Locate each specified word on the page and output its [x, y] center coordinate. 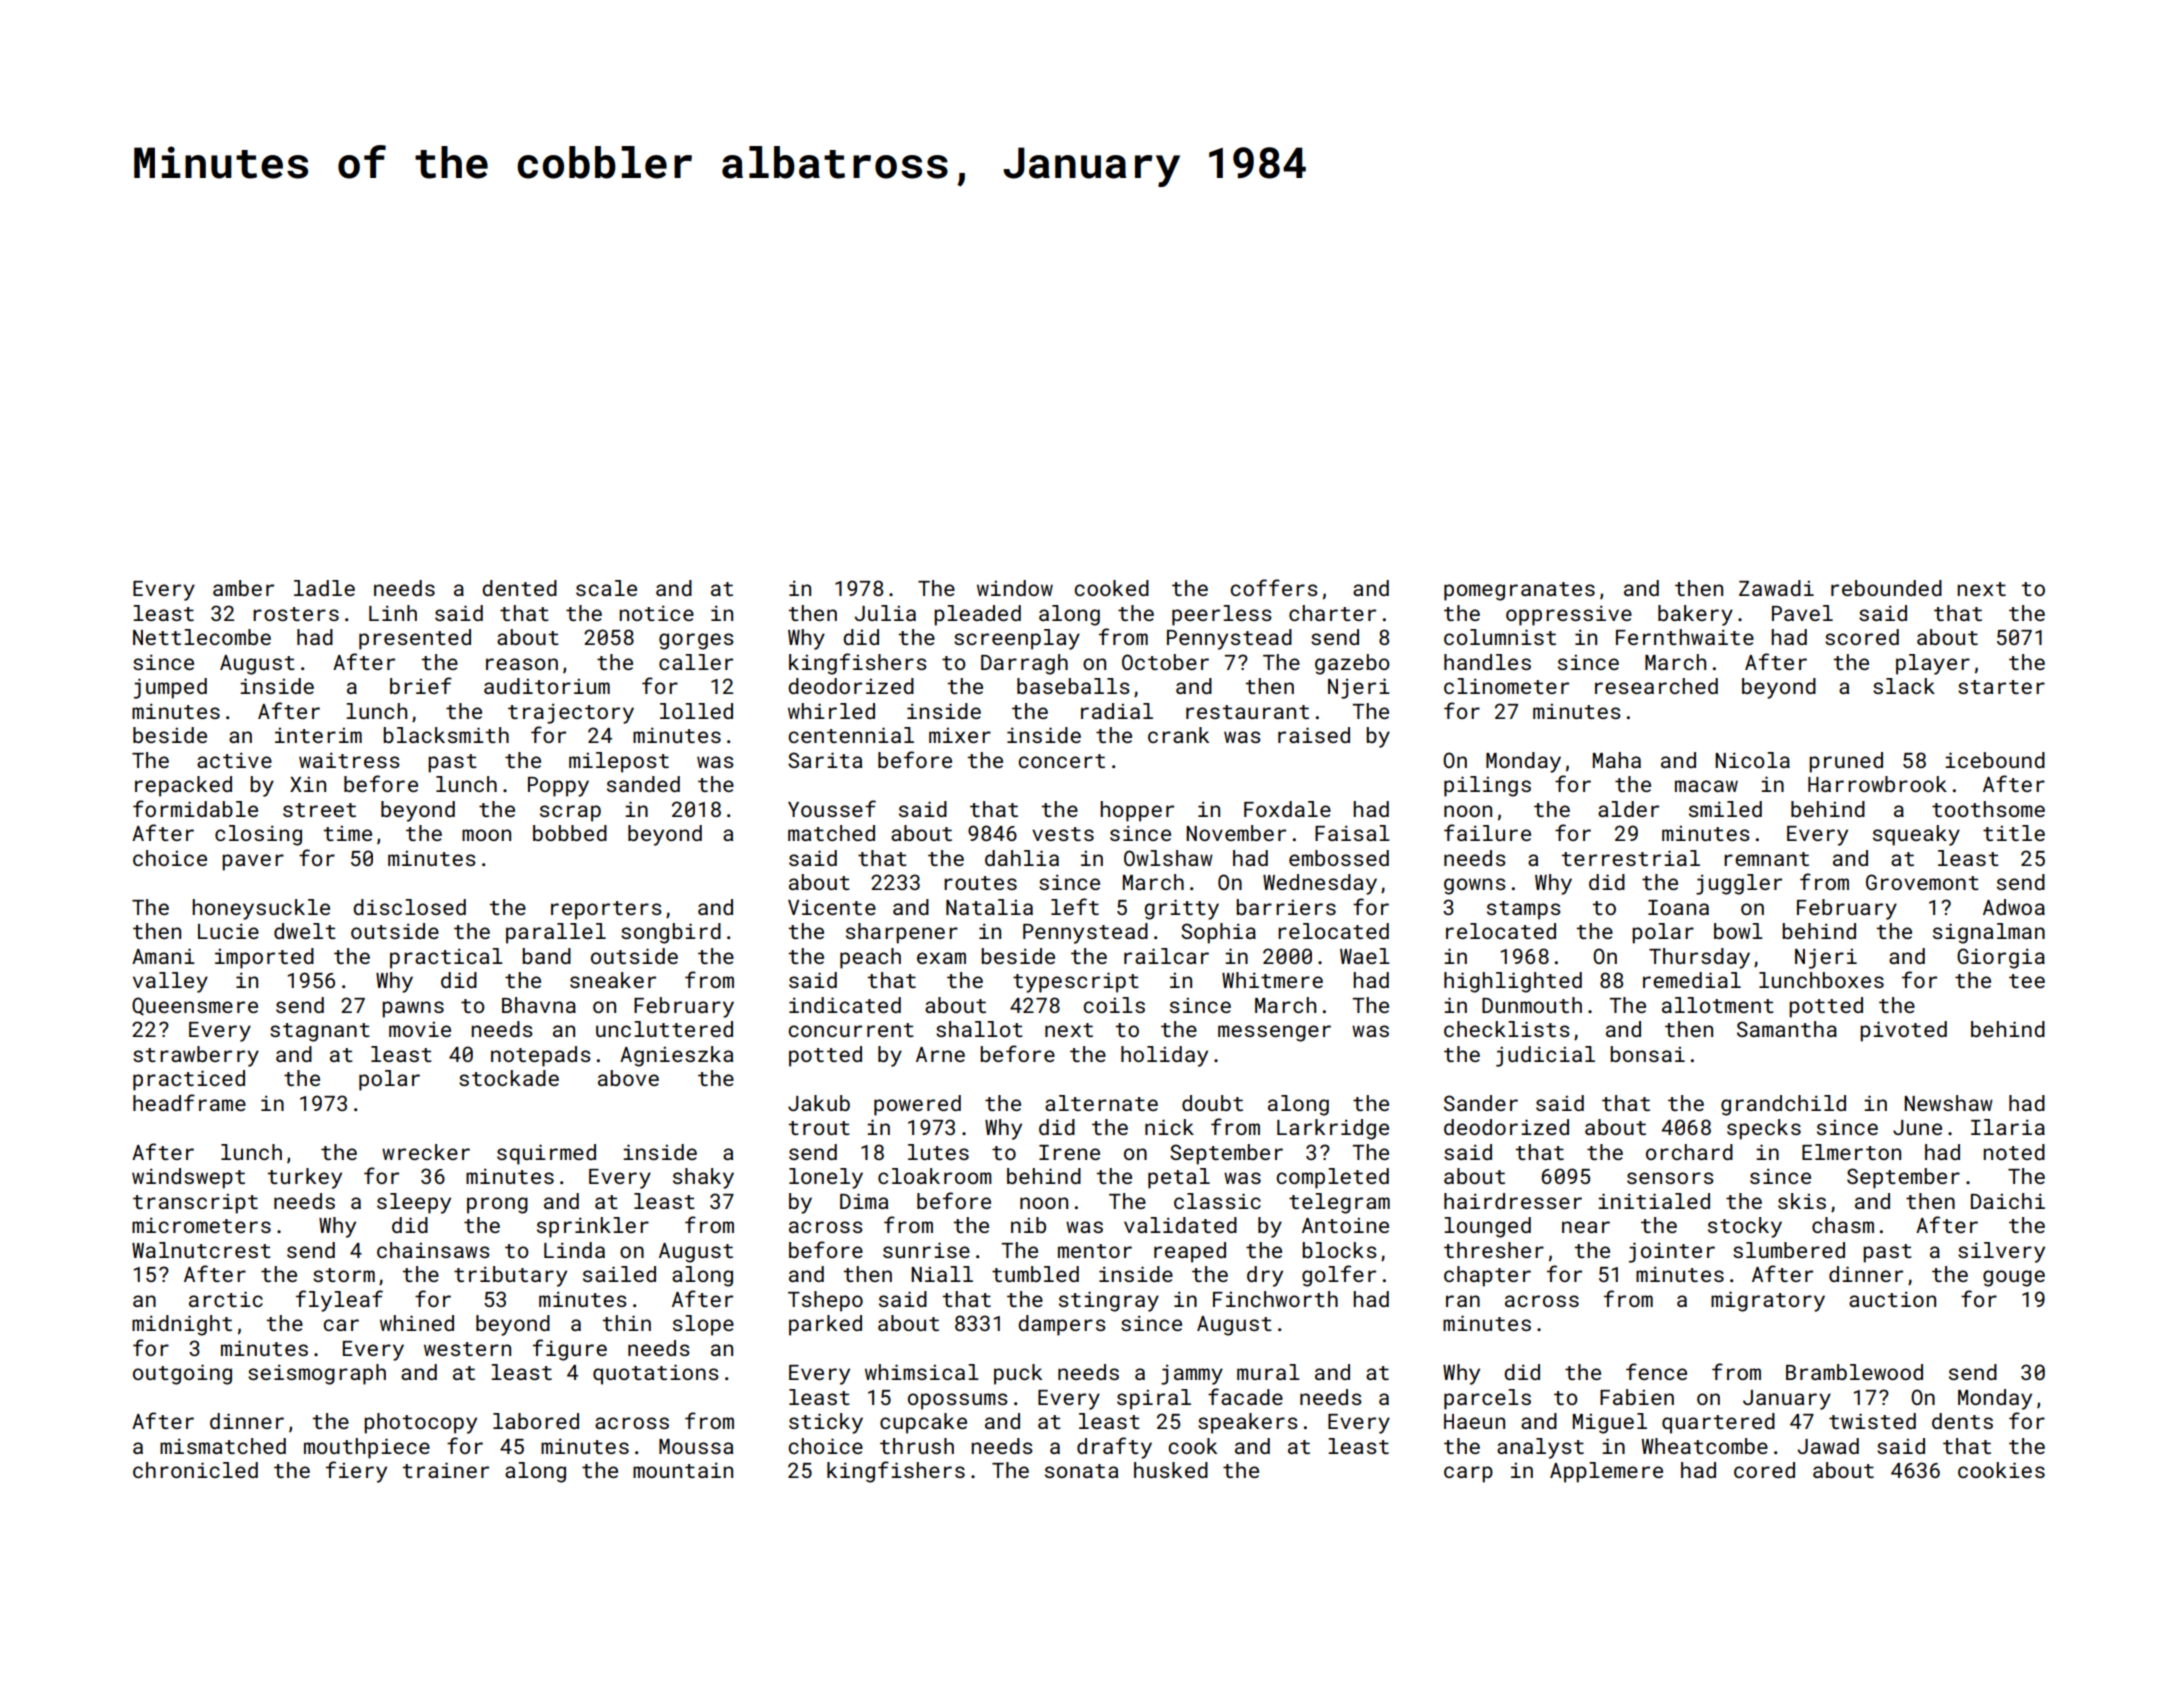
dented [519, 588]
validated [1180, 1225]
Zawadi [1776, 588]
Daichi [2008, 1201]
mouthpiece [367, 1448]
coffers [1274, 587]
